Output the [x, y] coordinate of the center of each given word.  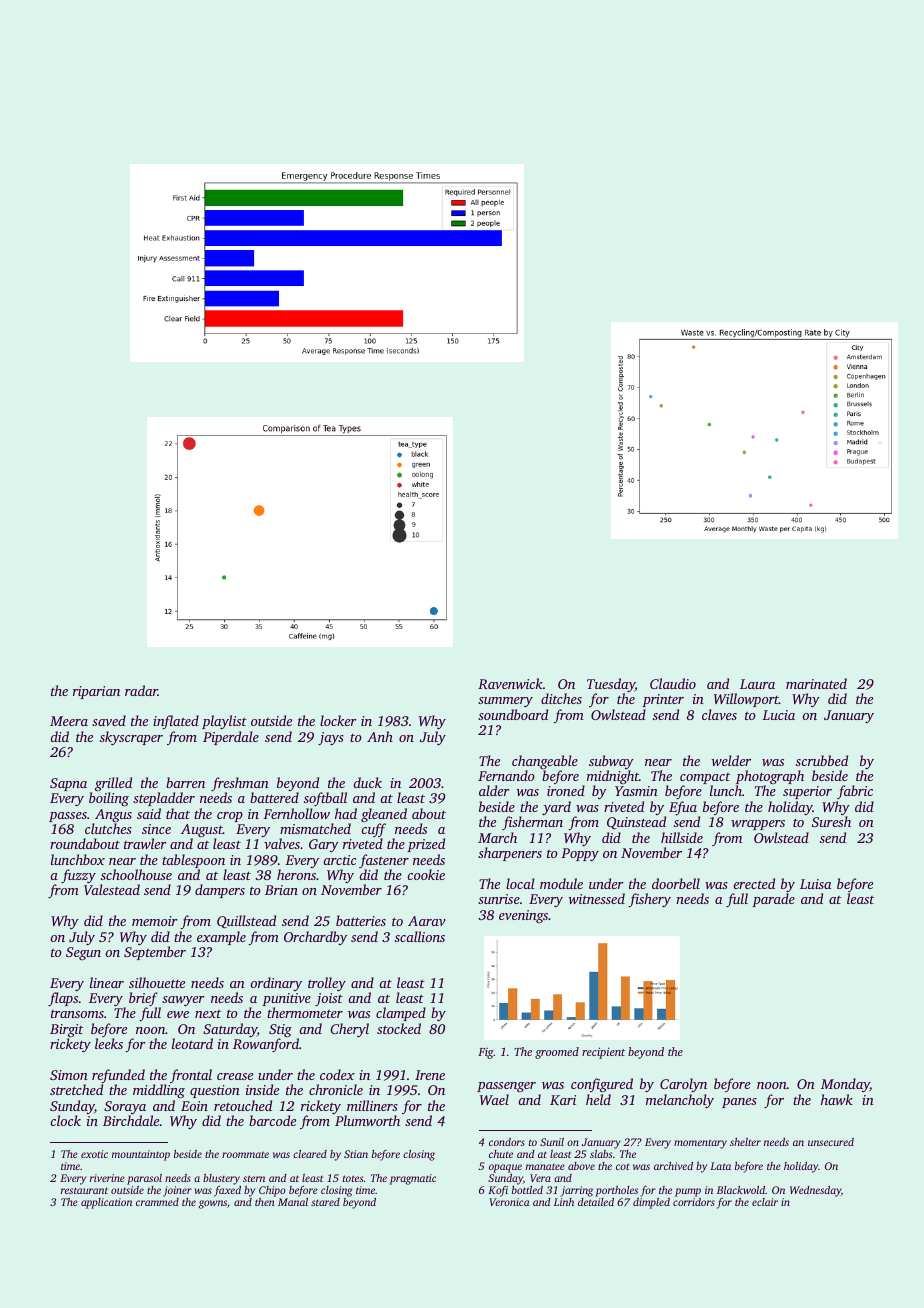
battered [274, 797]
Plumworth [367, 1120]
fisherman [532, 823]
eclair [765, 1202]
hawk [837, 1099]
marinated [816, 683]
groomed [557, 1053]
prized [426, 845]
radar [141, 690]
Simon [69, 1075]
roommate [245, 1154]
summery [505, 702]
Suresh [831, 821]
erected [754, 883]
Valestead [112, 890]
